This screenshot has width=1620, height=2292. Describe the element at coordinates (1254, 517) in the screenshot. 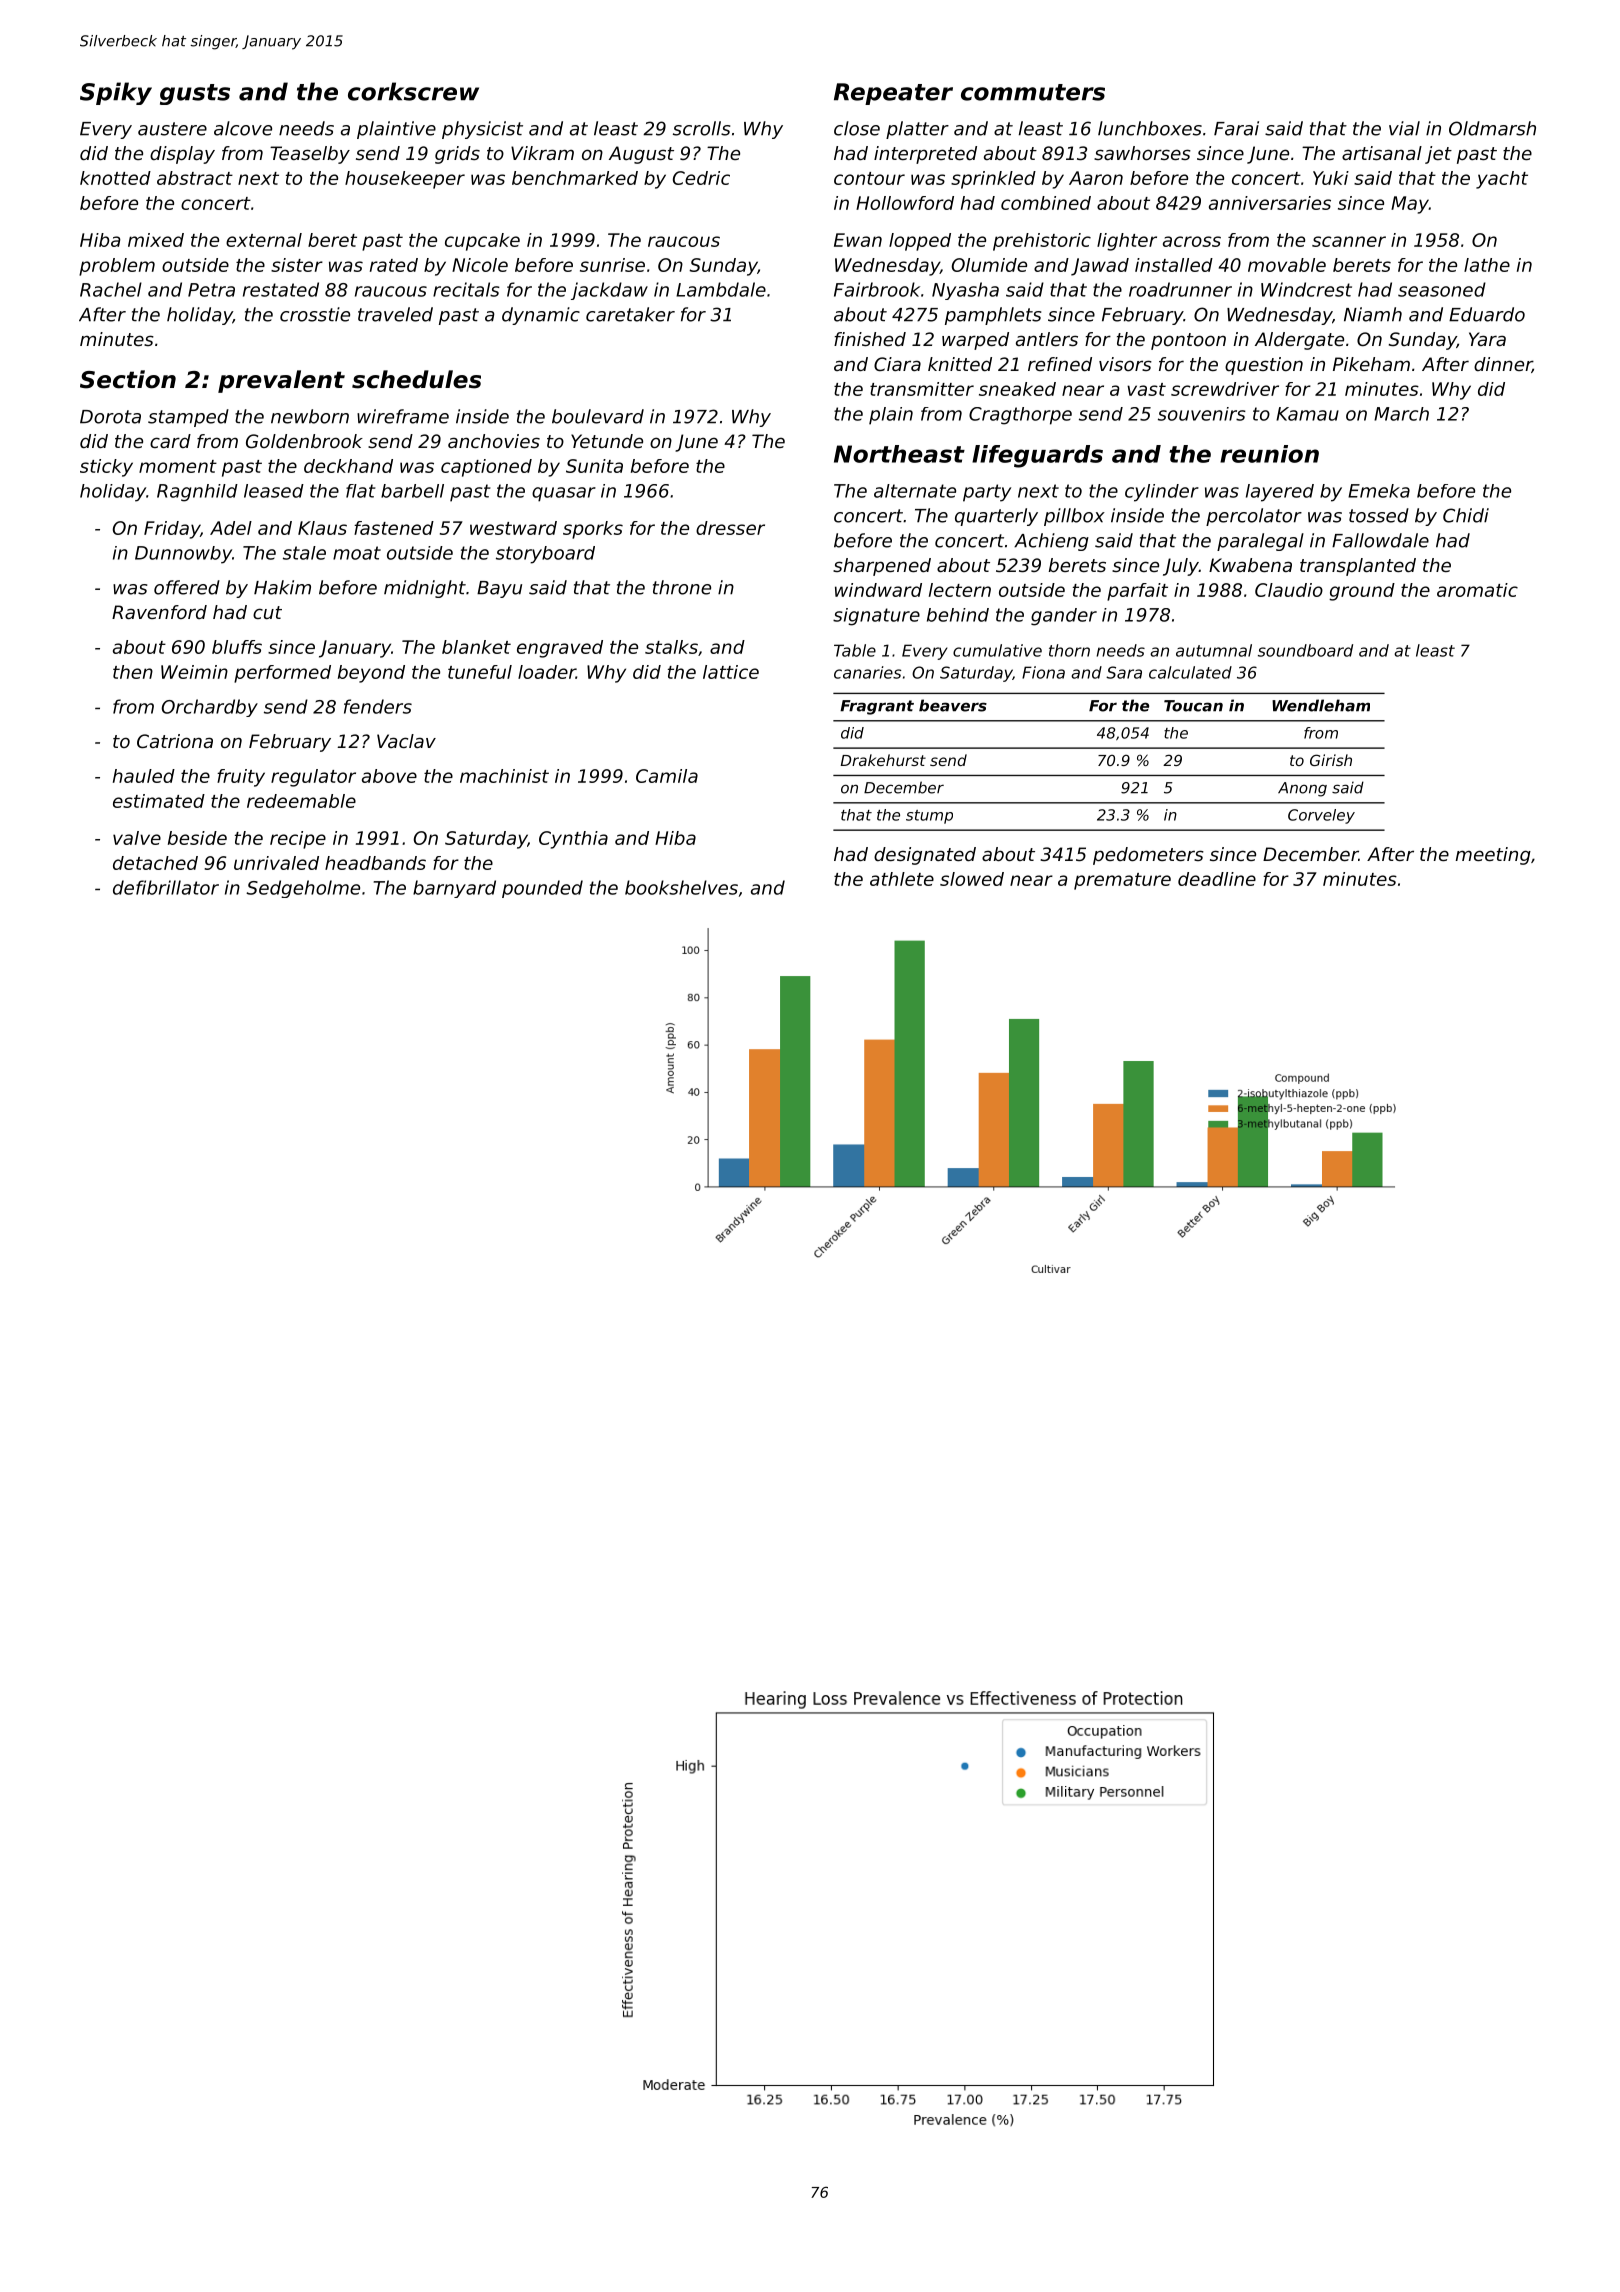

I see `percolator` at that location.
